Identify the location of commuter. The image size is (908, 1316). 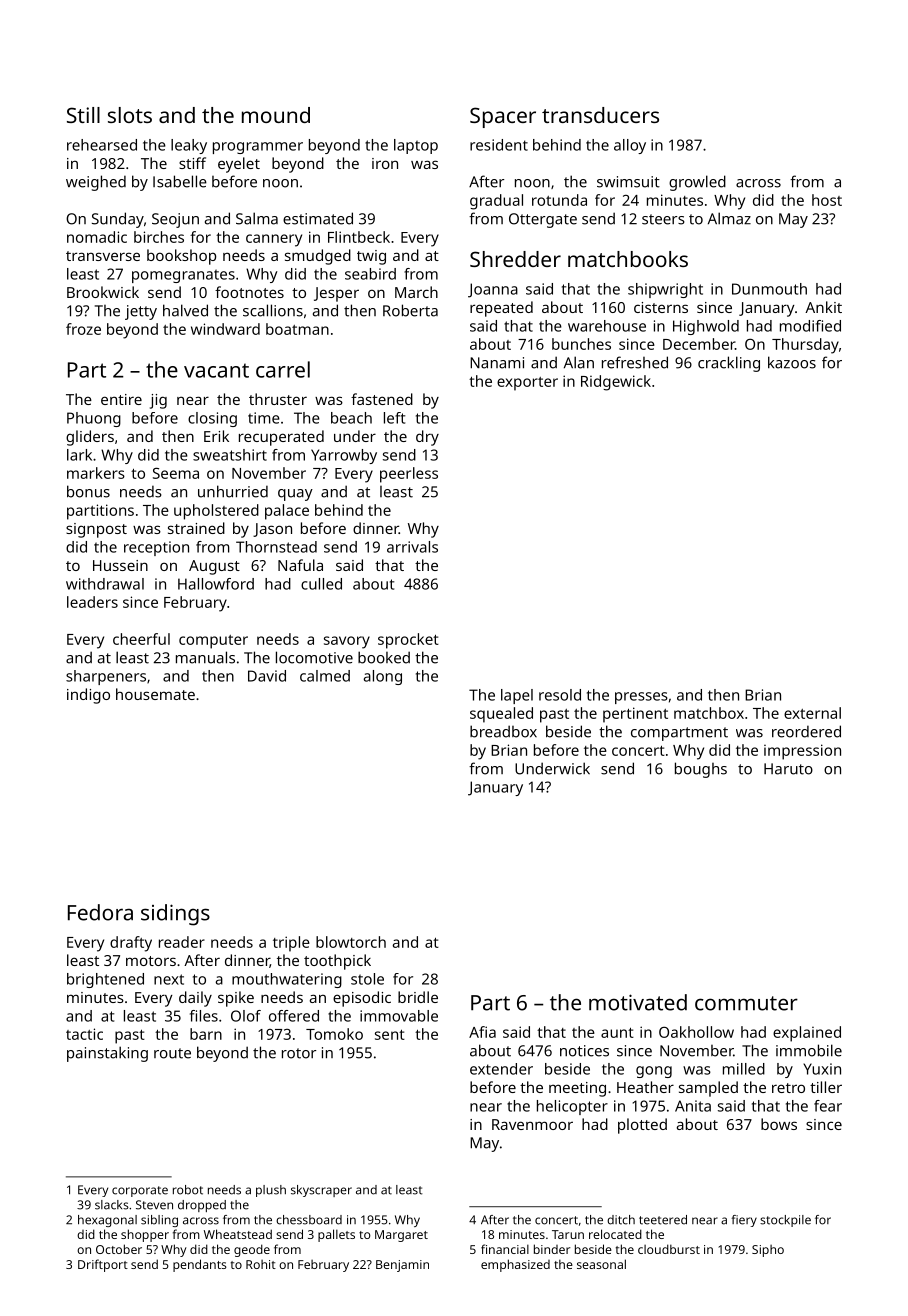
(746, 1003).
